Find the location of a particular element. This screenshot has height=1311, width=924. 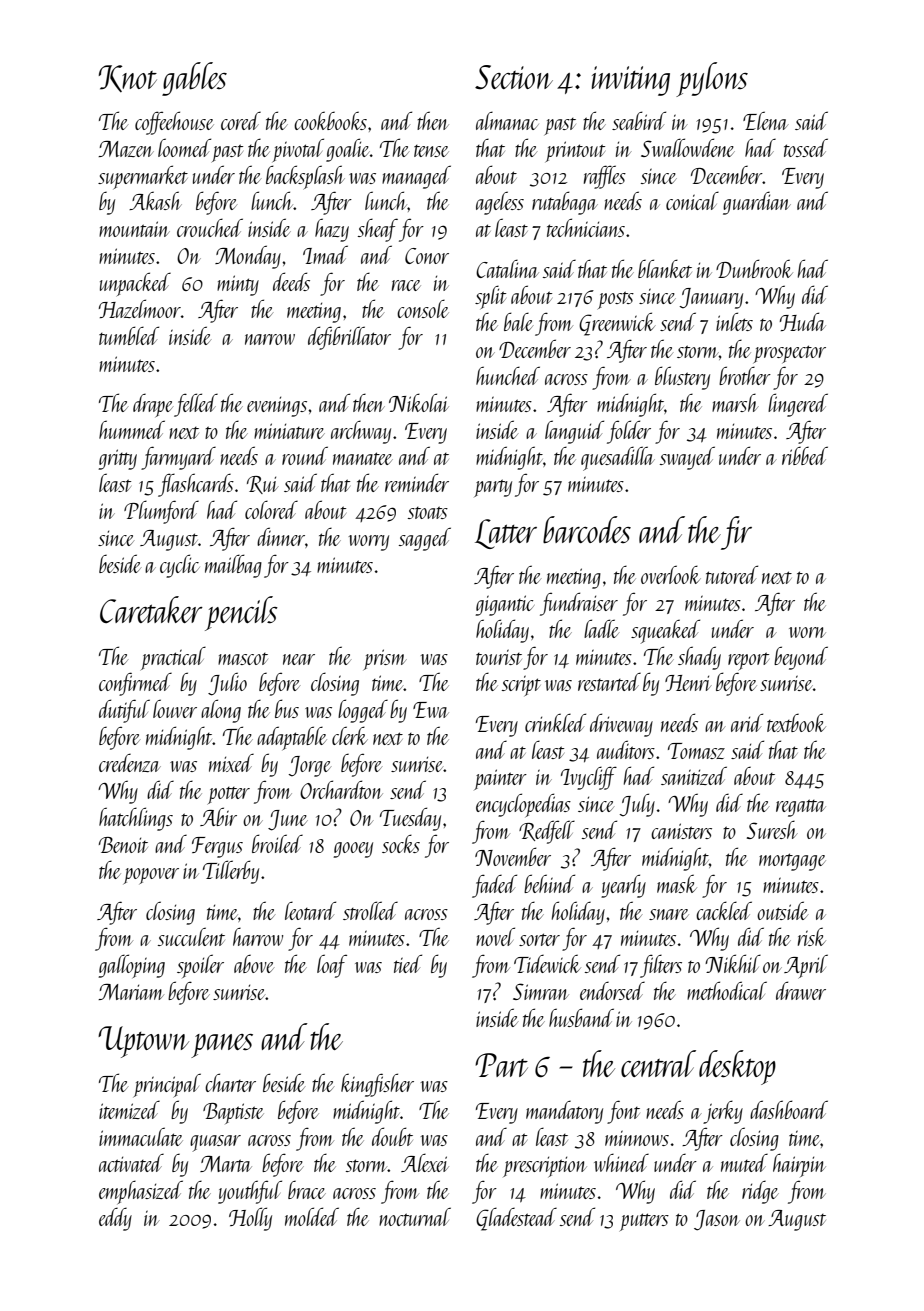

restarted is located at coordinates (609, 682).
